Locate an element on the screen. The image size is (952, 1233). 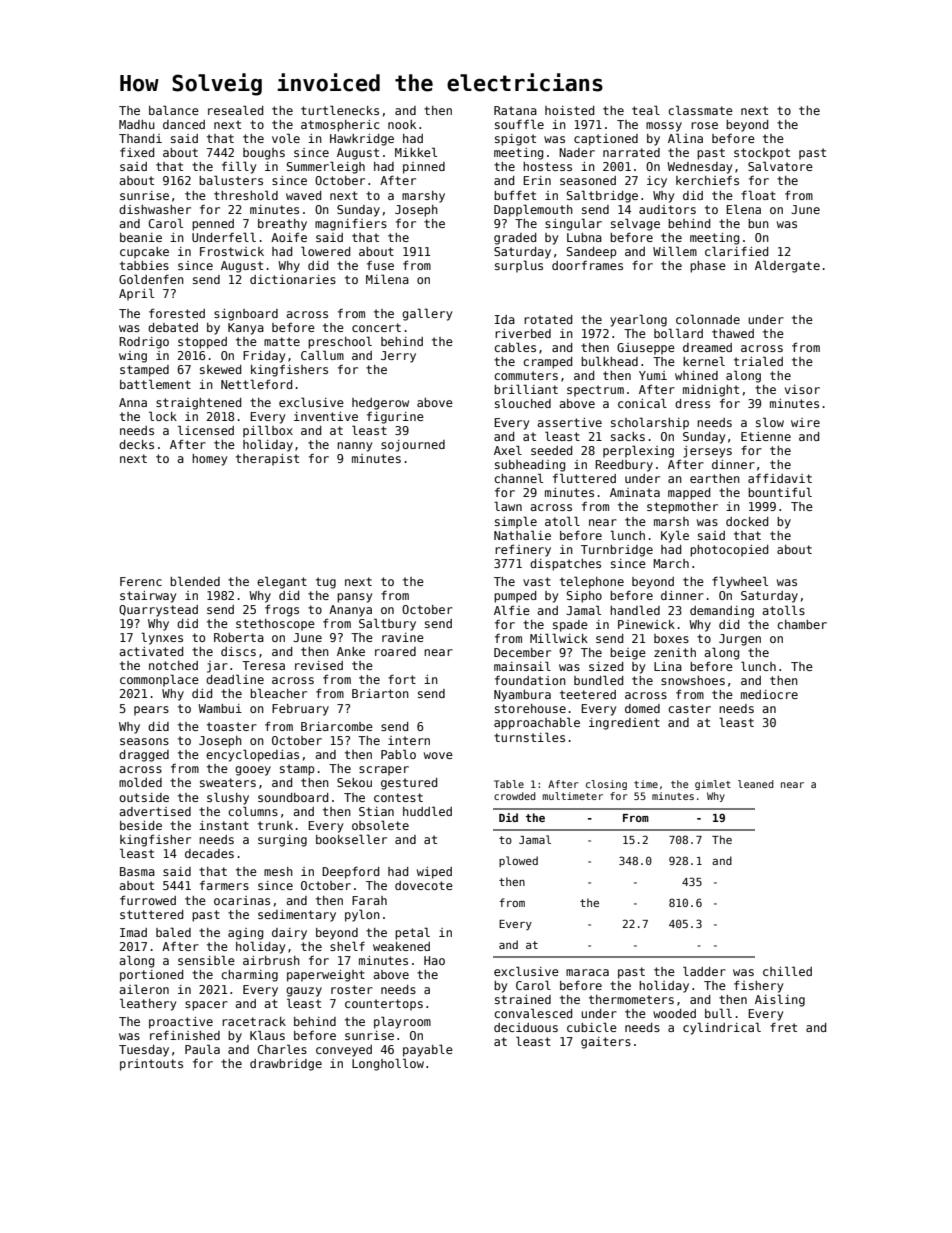
drawbridge is located at coordinates (286, 1065).
